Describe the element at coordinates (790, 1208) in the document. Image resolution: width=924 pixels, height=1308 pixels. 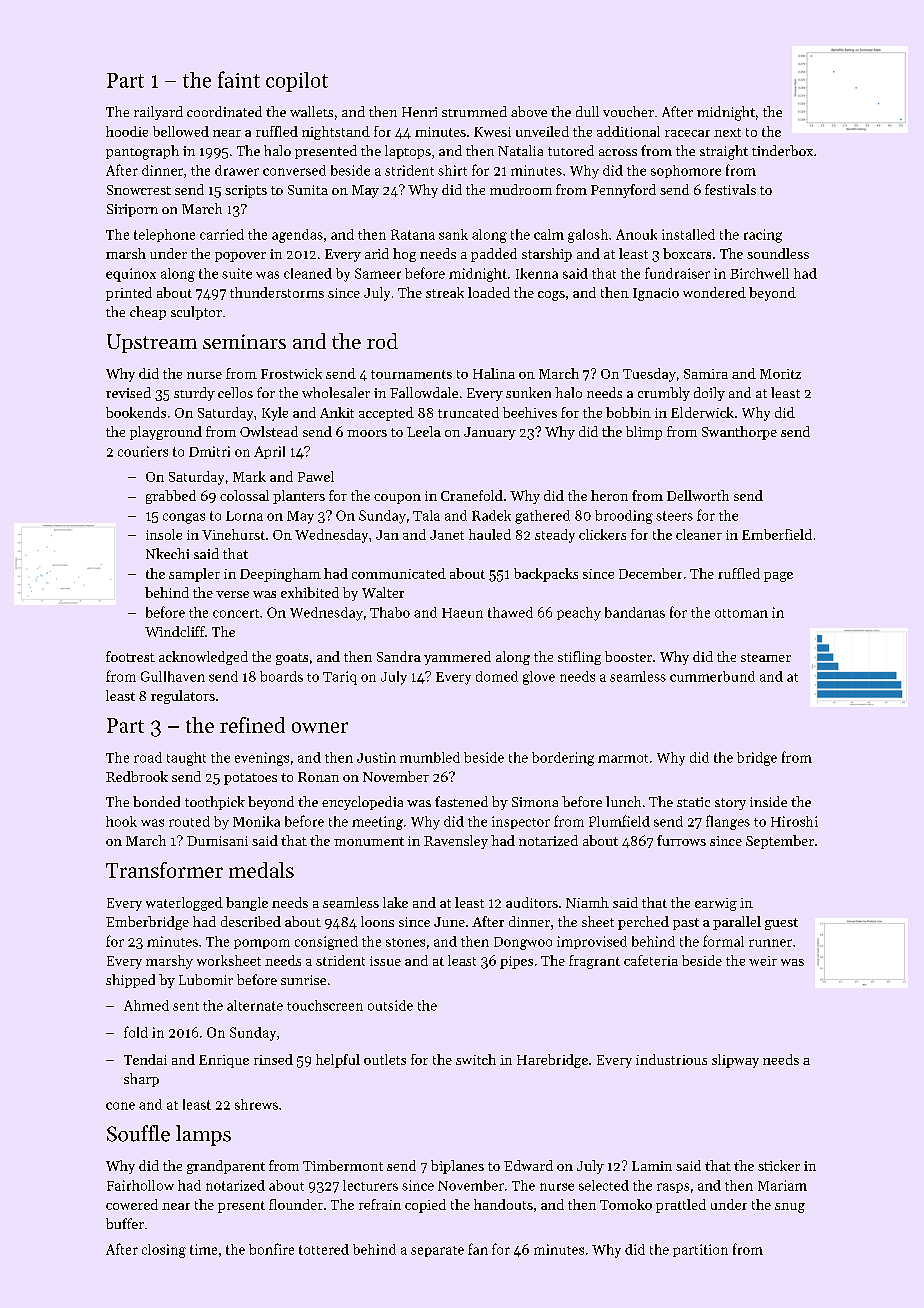
I see `snug` at that location.
